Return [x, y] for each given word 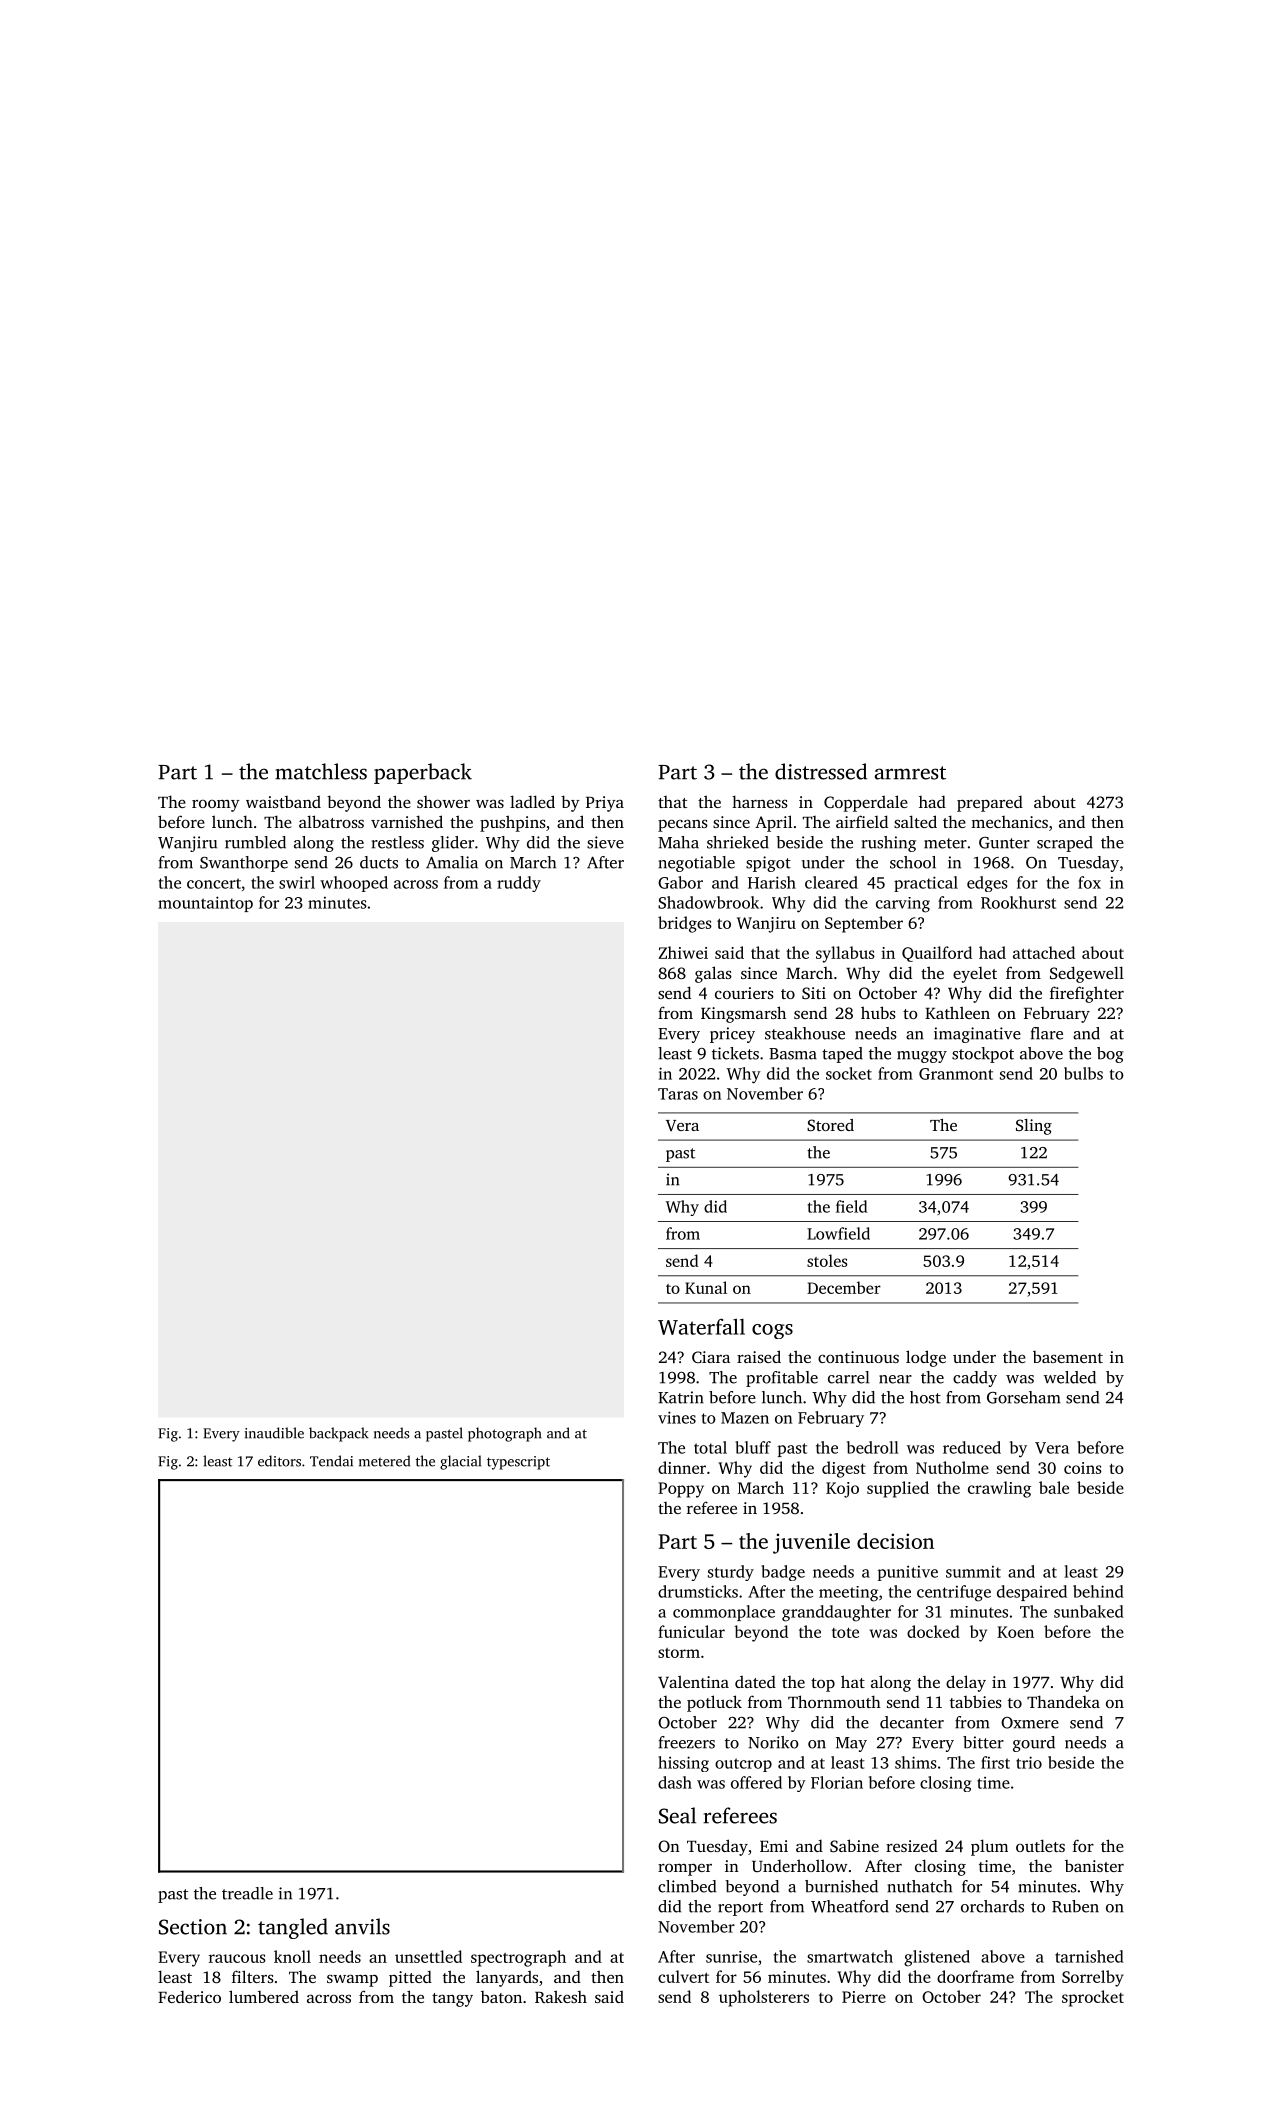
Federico [189, 1996]
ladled [532, 801]
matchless [321, 771]
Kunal [706, 1287]
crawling [999, 1489]
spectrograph [518, 1958]
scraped [1065, 844]
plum [989, 1847]
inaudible [274, 1433]
